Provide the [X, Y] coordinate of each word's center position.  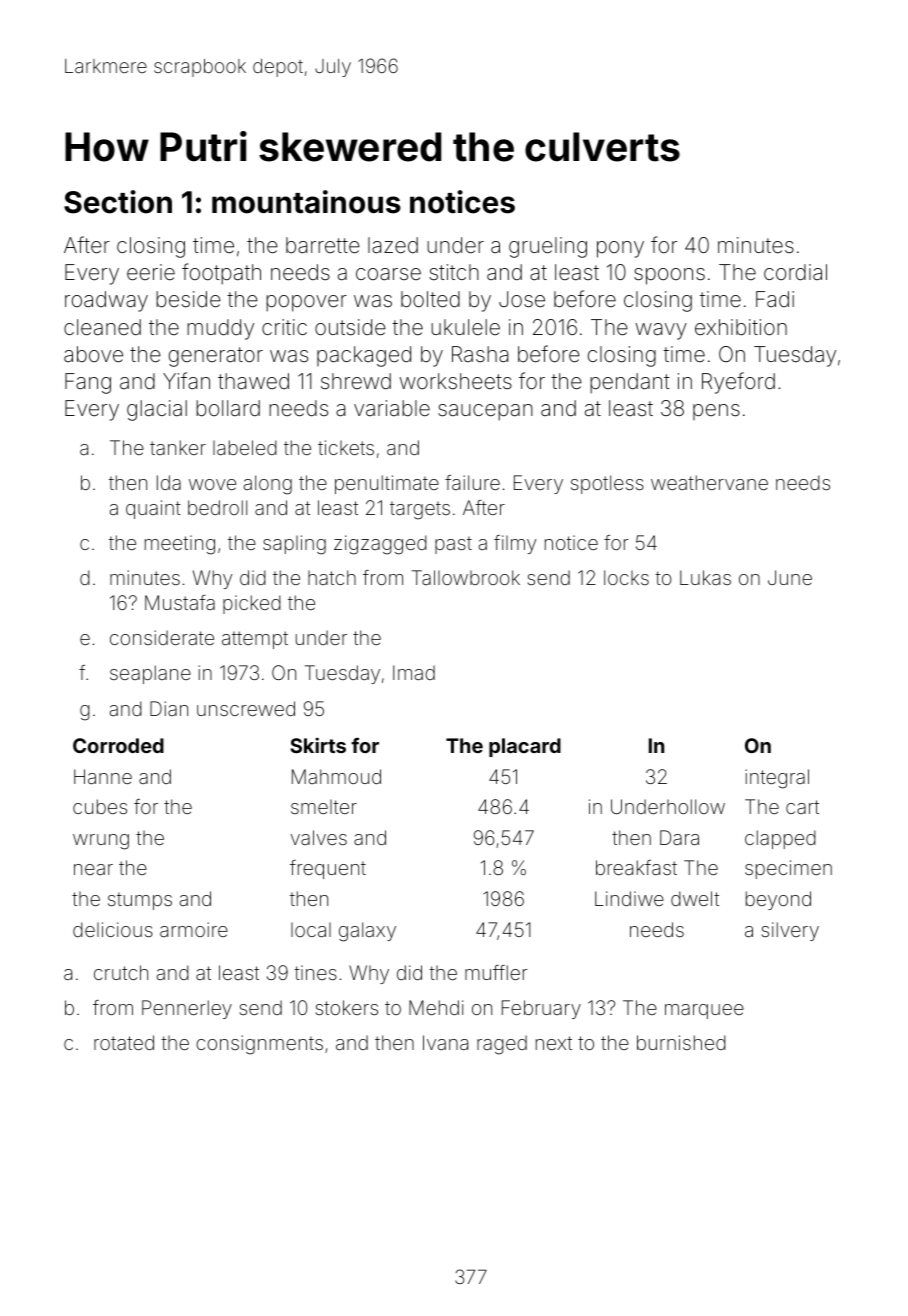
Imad [414, 672]
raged [502, 1045]
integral [777, 779]
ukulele [465, 327]
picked [252, 604]
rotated [124, 1042]
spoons [669, 276]
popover [306, 303]
